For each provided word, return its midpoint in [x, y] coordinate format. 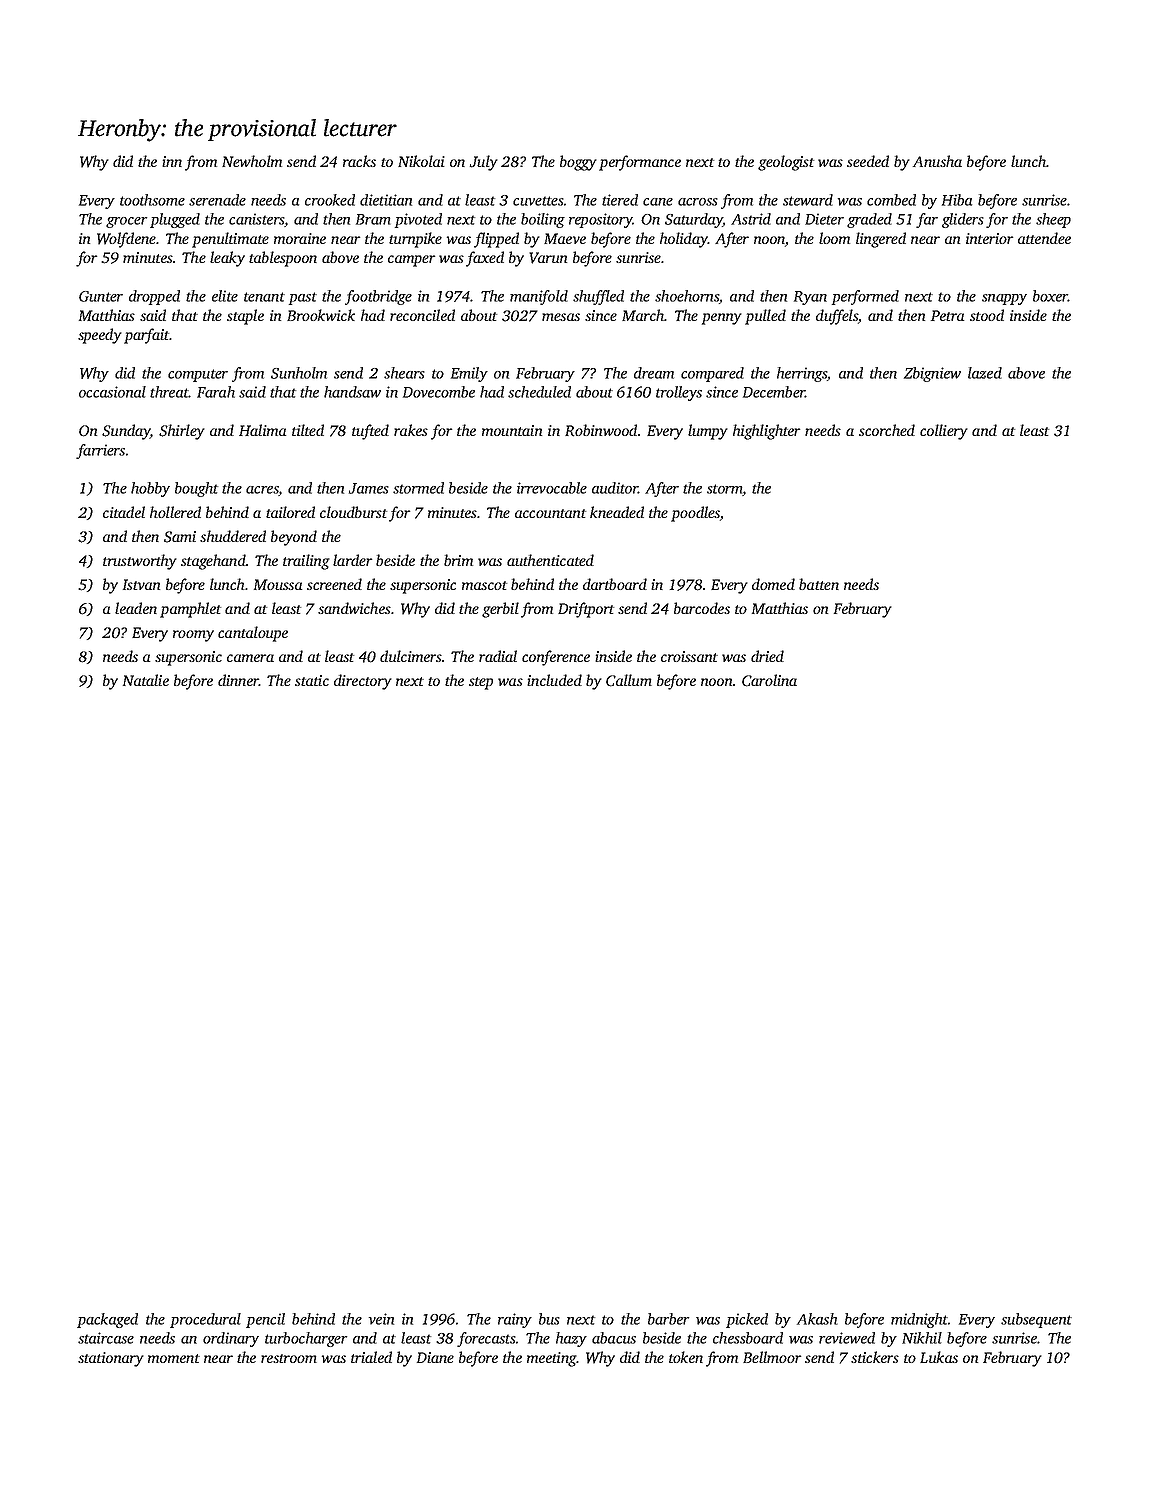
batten [819, 584]
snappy [1004, 299]
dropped [154, 297]
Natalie [146, 680]
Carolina [769, 680]
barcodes [702, 608]
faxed [485, 259]
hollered [175, 512]
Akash [817, 1319]
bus [549, 1319]
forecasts [486, 1339]
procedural [205, 1320]
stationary [111, 1359]
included [554, 680]
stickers [875, 1357]
